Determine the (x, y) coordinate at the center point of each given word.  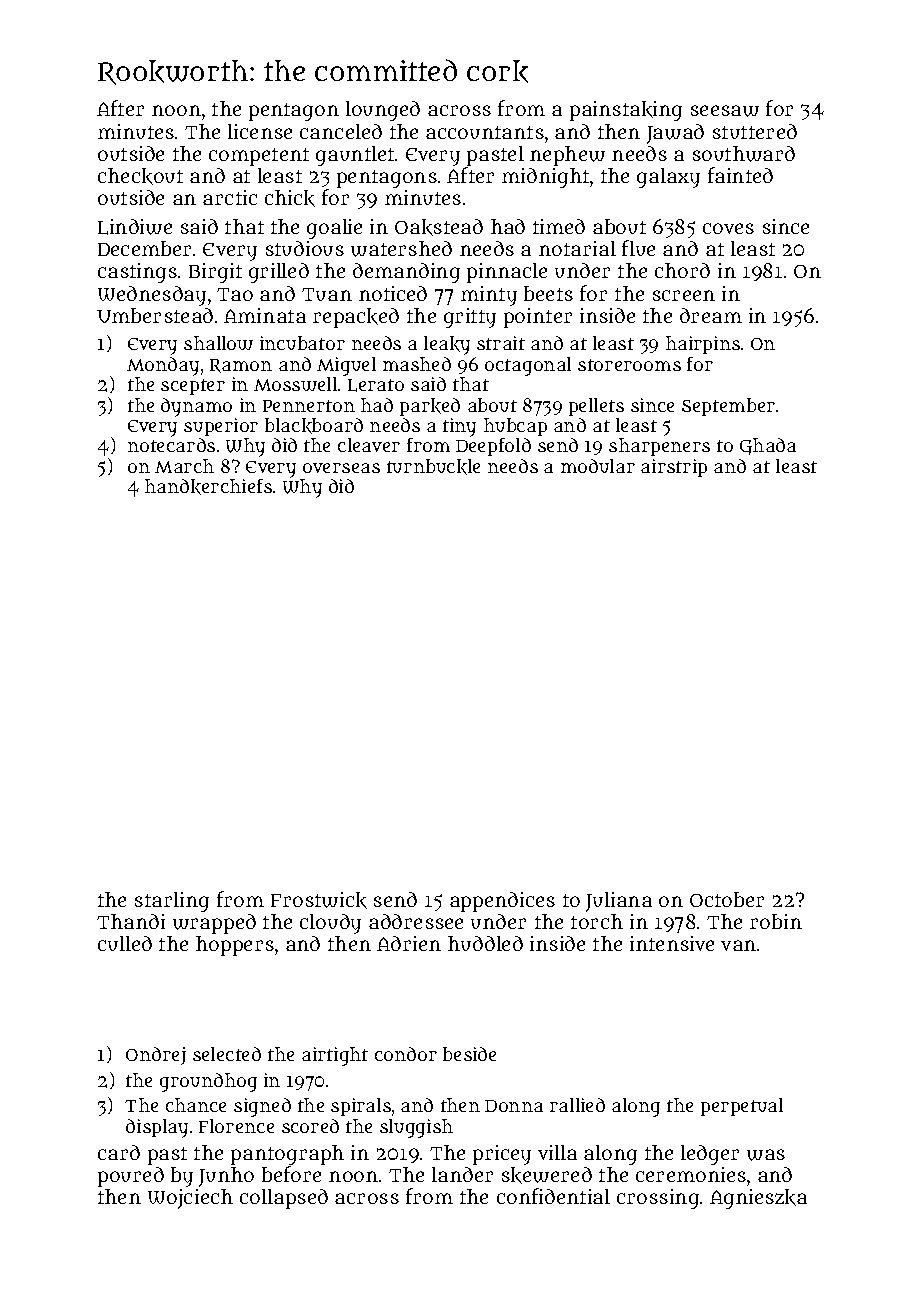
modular (598, 466)
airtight (335, 1056)
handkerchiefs (208, 487)
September (728, 407)
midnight (545, 178)
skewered (547, 1175)
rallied (577, 1105)
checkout (140, 176)
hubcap (515, 427)
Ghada (768, 446)
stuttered (755, 131)
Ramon (241, 366)
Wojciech (190, 1199)
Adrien (409, 943)
